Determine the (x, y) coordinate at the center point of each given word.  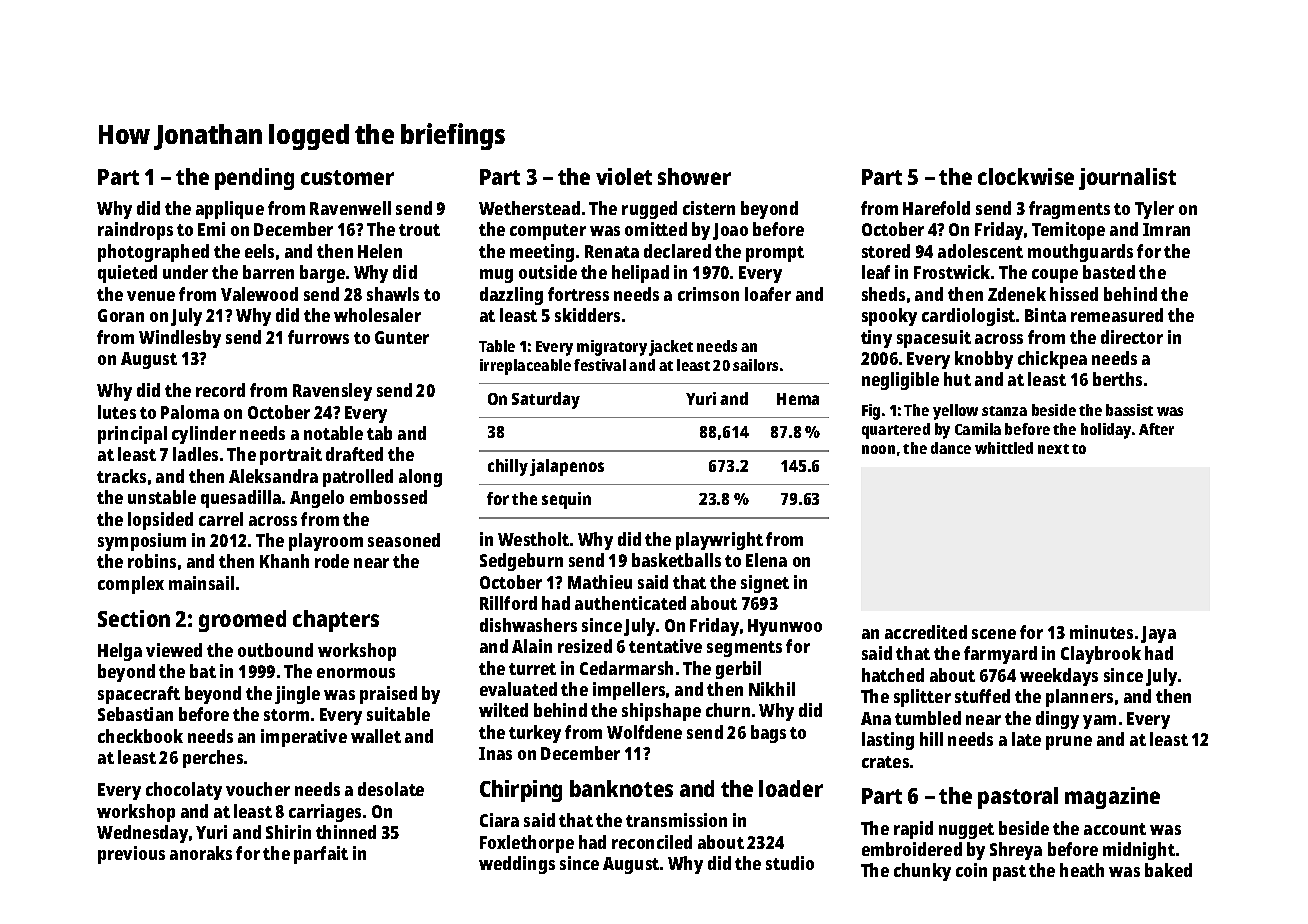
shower (694, 176)
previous (131, 855)
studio (790, 863)
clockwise (1026, 176)
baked (1168, 870)
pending (254, 179)
